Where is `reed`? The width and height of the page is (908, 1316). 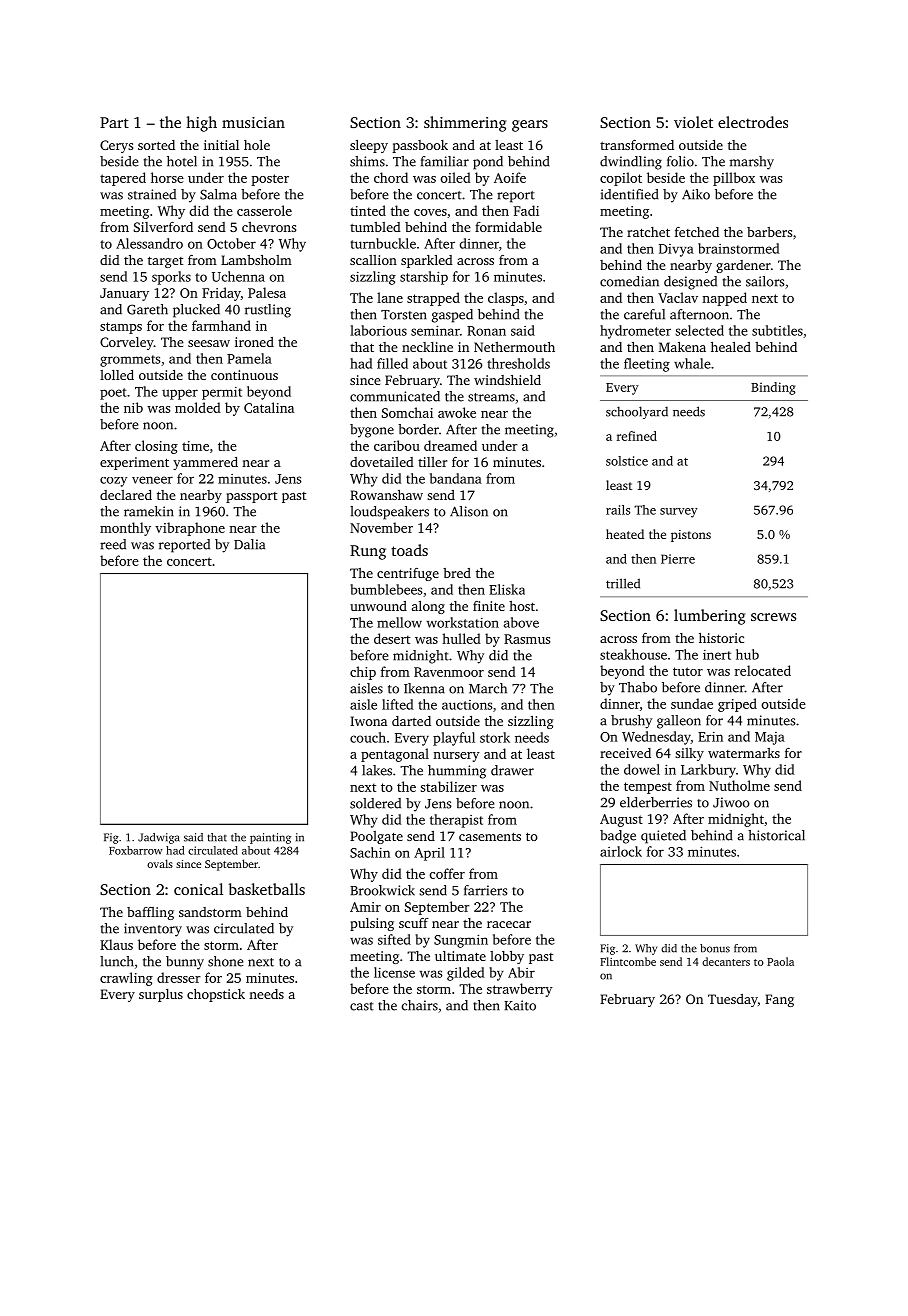 reed is located at coordinates (113, 544).
